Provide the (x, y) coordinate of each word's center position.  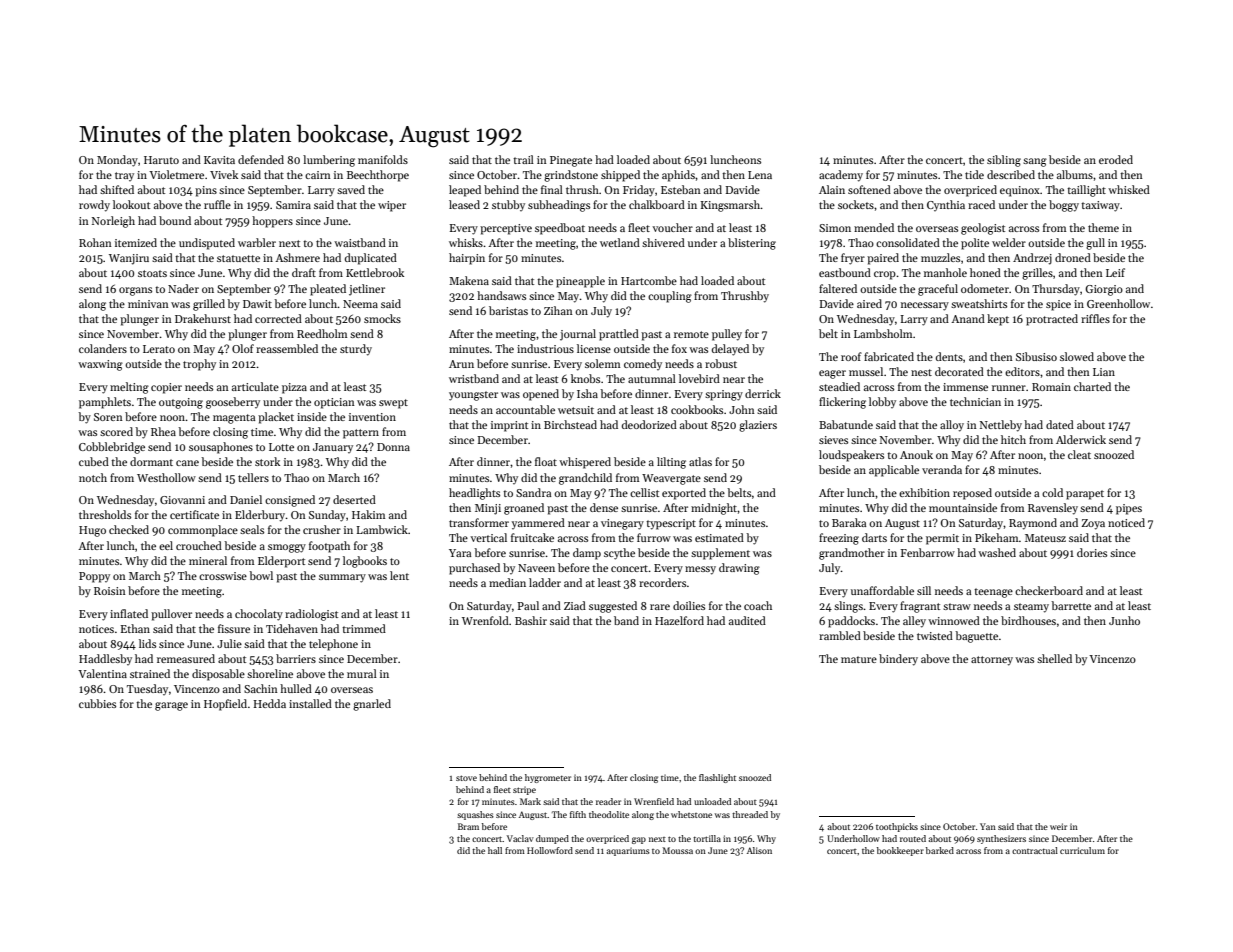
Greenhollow (1118, 303)
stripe (524, 790)
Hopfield (225, 705)
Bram (468, 826)
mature (859, 659)
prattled (619, 335)
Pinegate (571, 161)
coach (758, 605)
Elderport (281, 562)
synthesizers (1001, 839)
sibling (1004, 161)
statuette (238, 258)
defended (261, 159)
